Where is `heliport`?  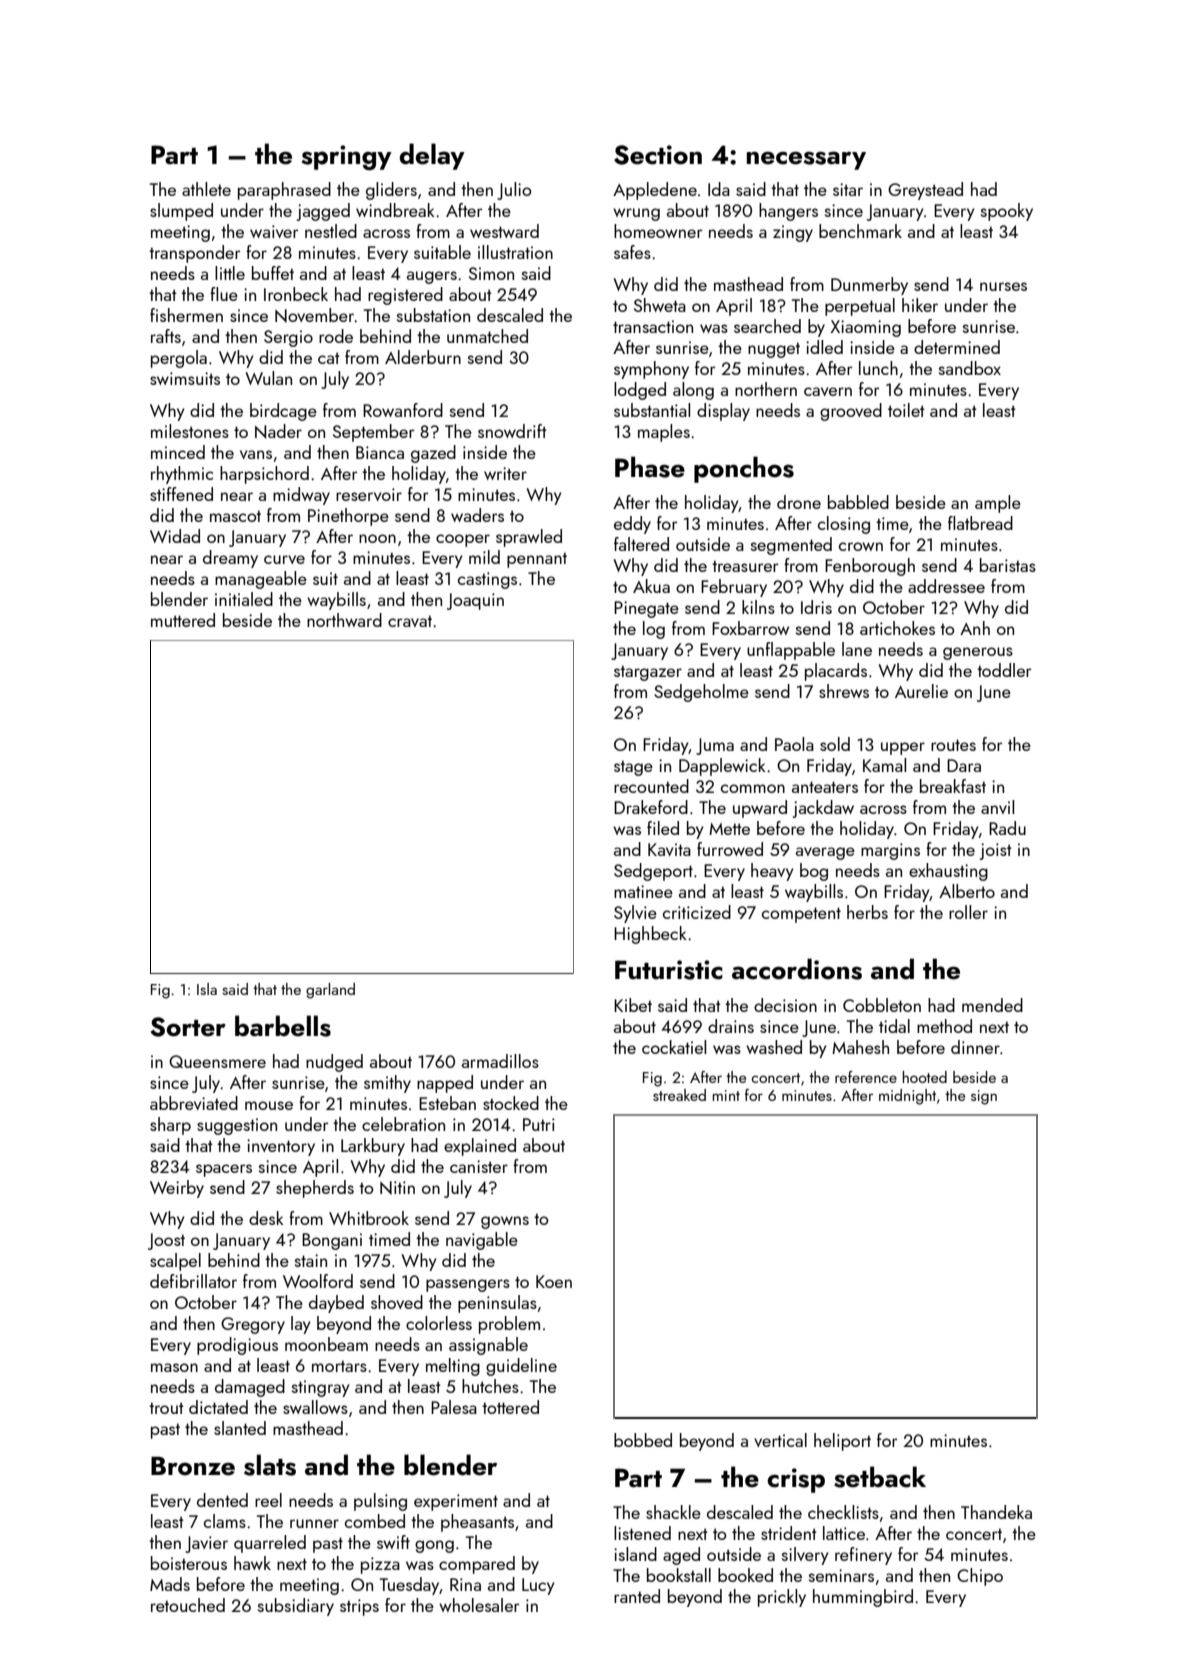 heliport is located at coordinates (842, 1442).
